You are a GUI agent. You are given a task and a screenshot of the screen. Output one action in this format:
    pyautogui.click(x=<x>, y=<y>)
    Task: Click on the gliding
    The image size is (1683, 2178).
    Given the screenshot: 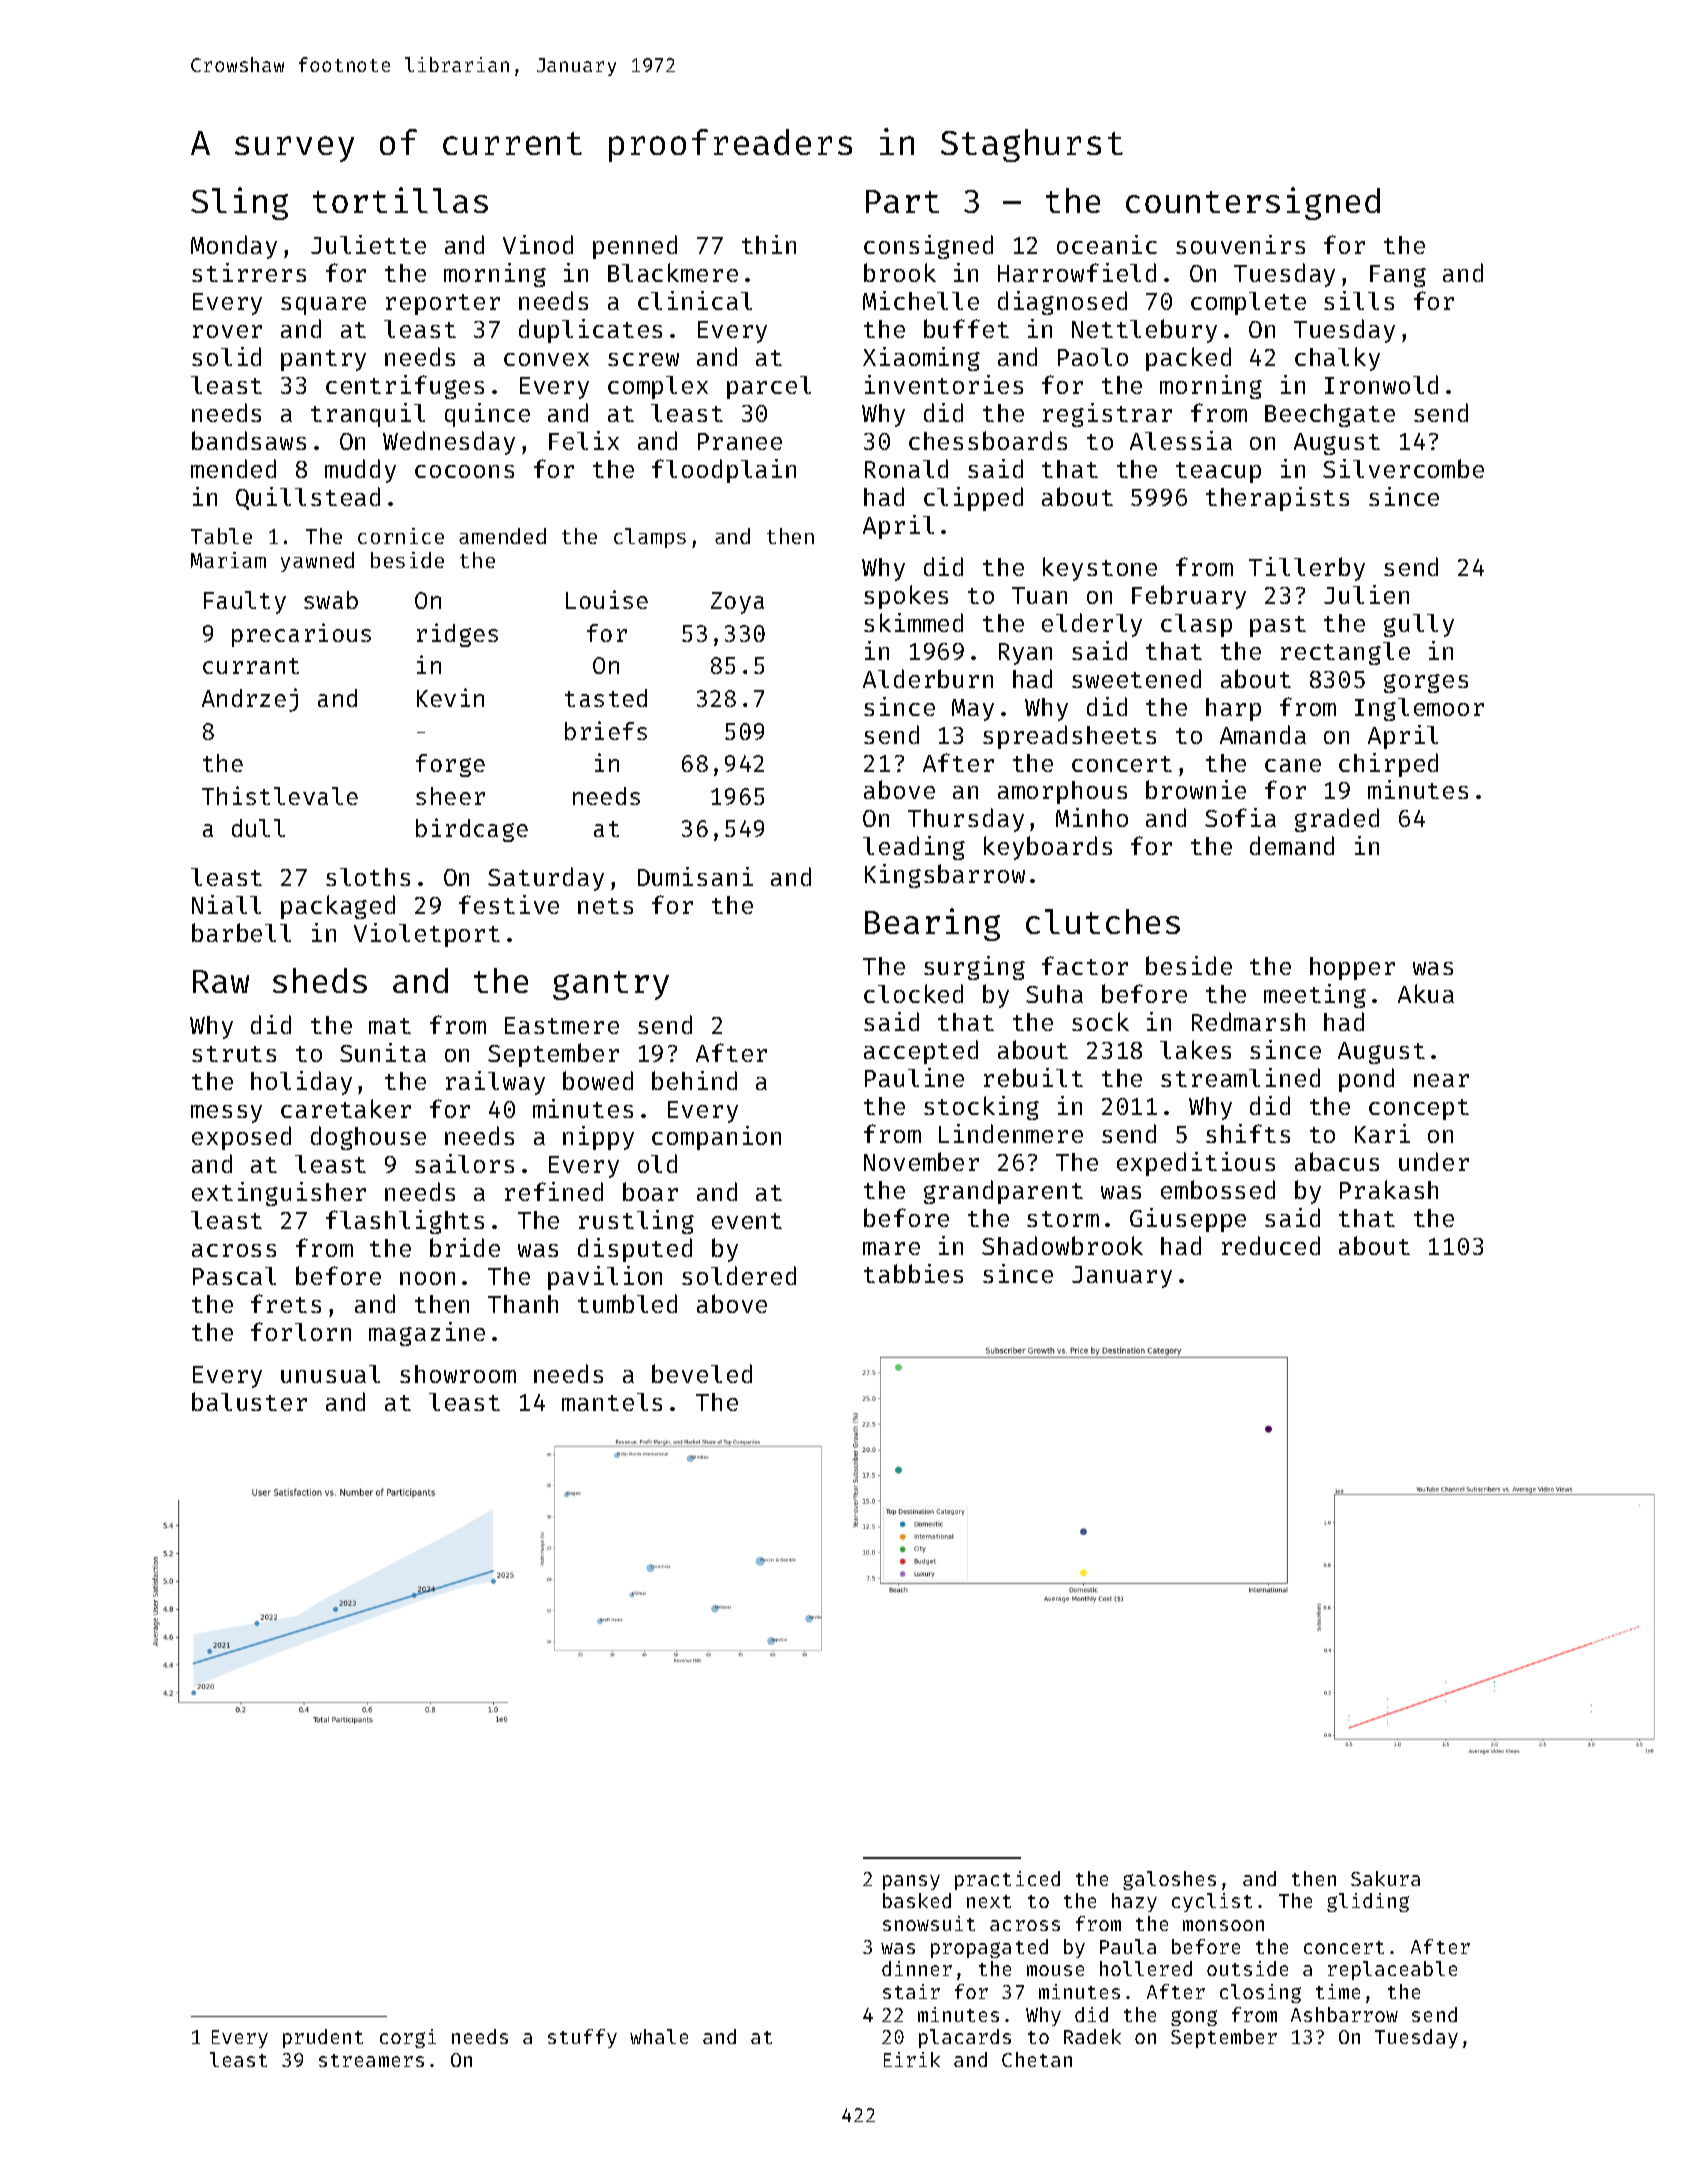 What is the action you would take?
    pyautogui.click(x=1368, y=1902)
